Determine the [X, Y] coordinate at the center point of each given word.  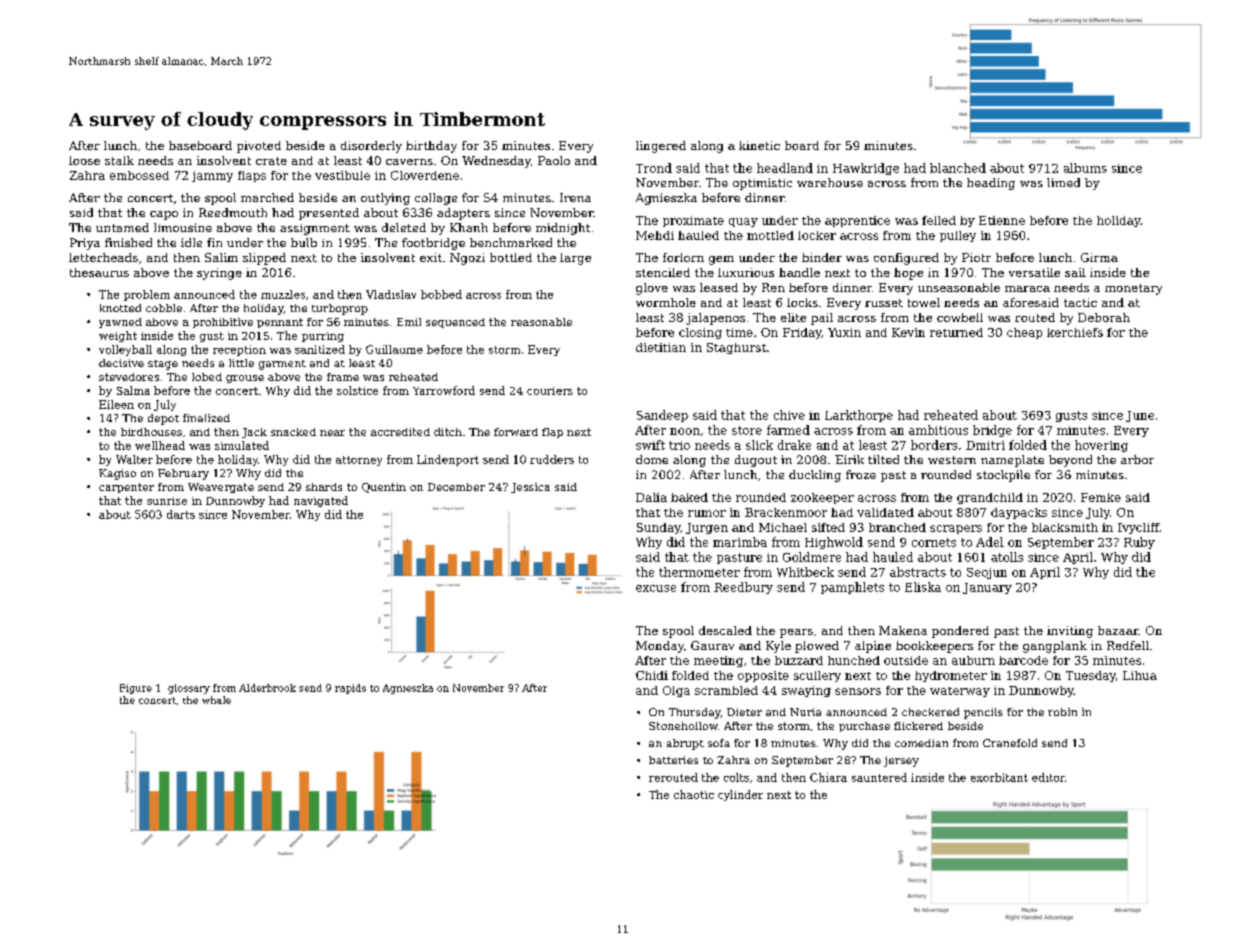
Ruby [1139, 543]
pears [796, 633]
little [241, 363]
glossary [189, 689]
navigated [321, 501]
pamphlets [852, 588]
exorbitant [999, 777]
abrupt [685, 744]
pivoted [259, 147]
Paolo [554, 160]
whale [216, 700]
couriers [550, 391]
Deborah [1104, 317]
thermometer [699, 572]
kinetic [759, 145]
